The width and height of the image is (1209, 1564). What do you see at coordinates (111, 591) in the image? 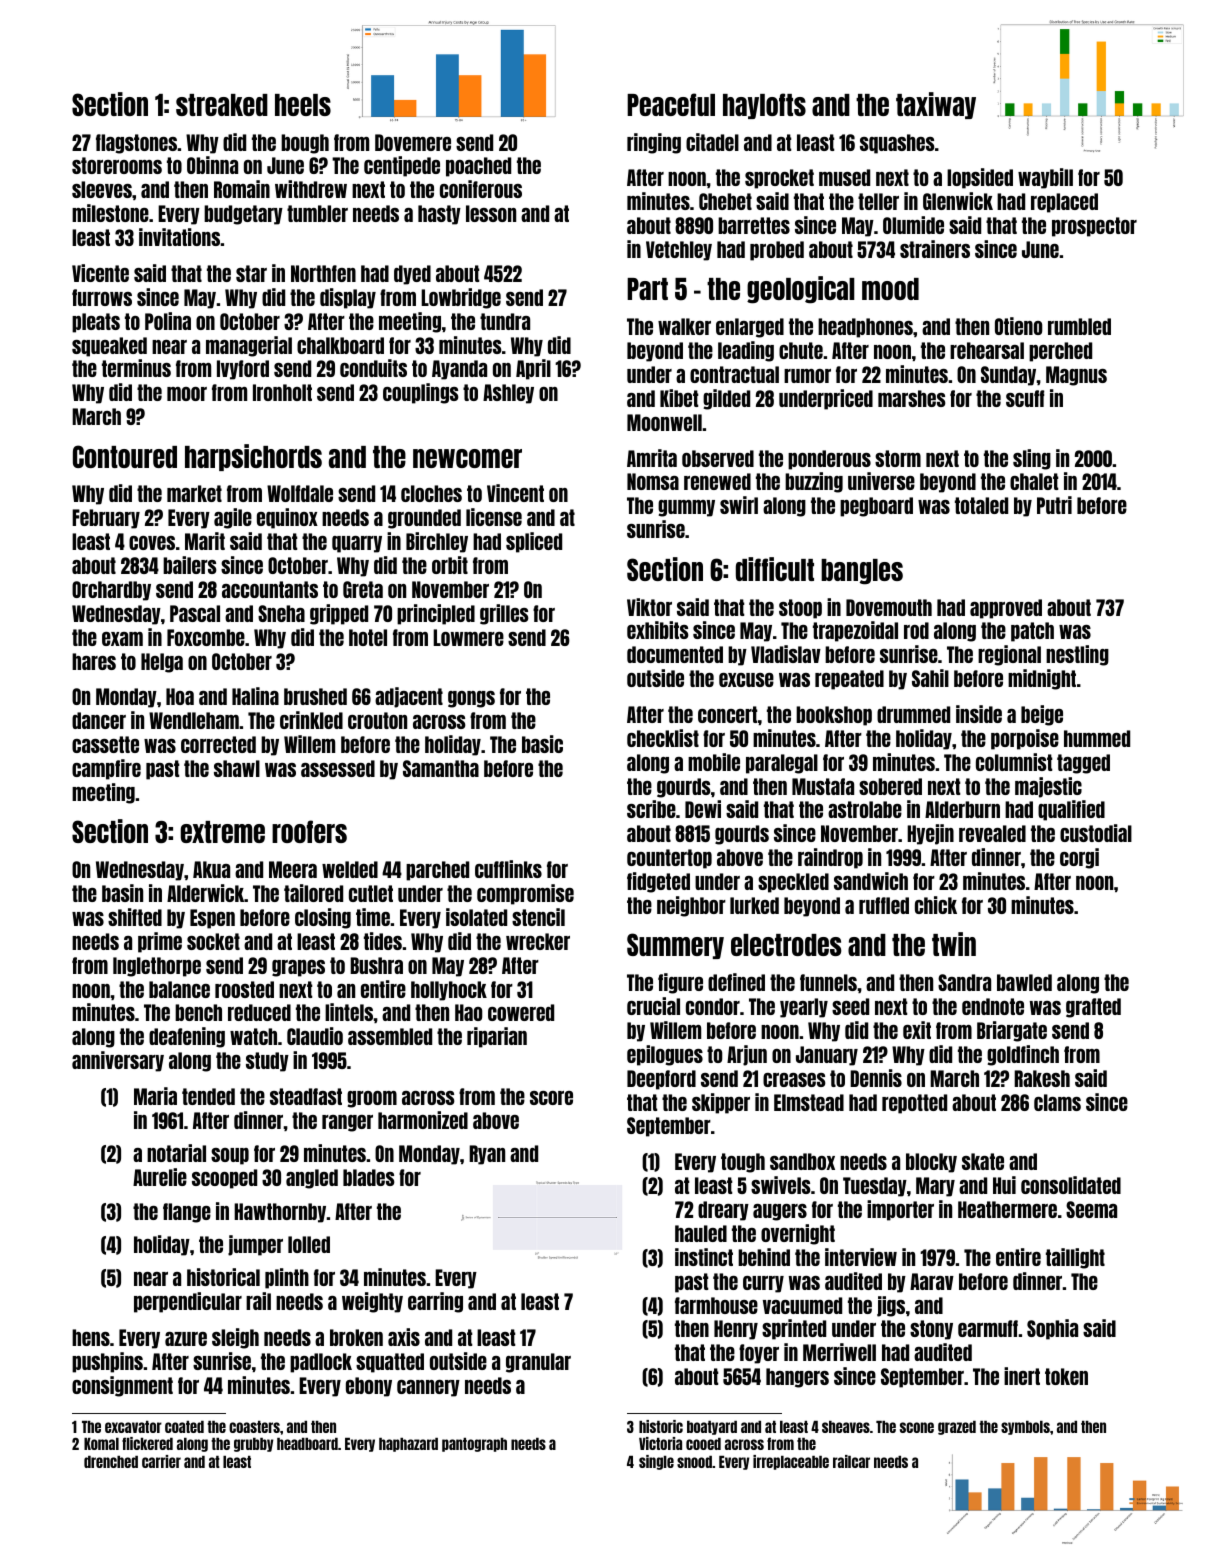
I see `Orchardby` at bounding box center [111, 591].
